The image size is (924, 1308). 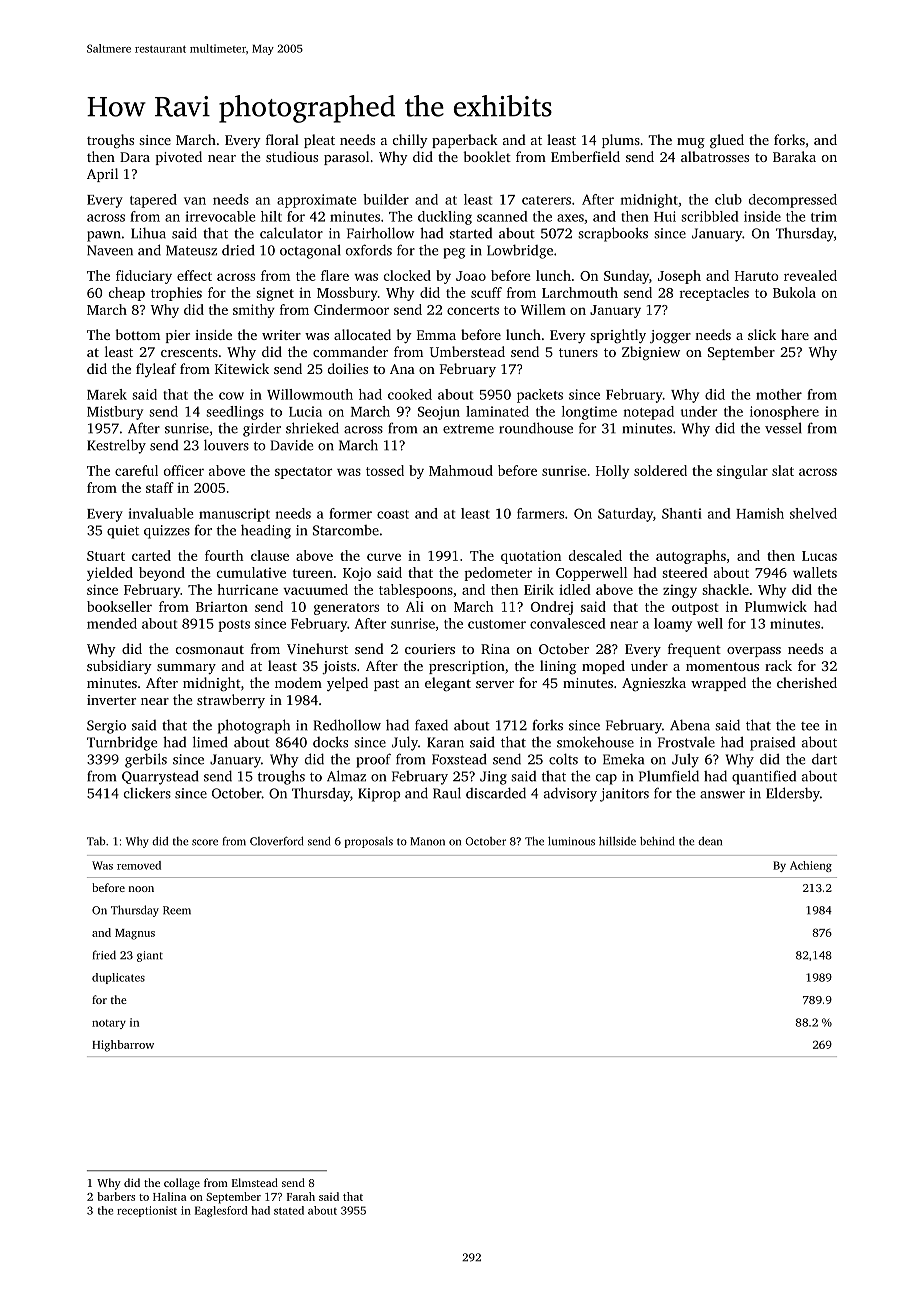 I want to click on elegant, so click(x=448, y=684).
